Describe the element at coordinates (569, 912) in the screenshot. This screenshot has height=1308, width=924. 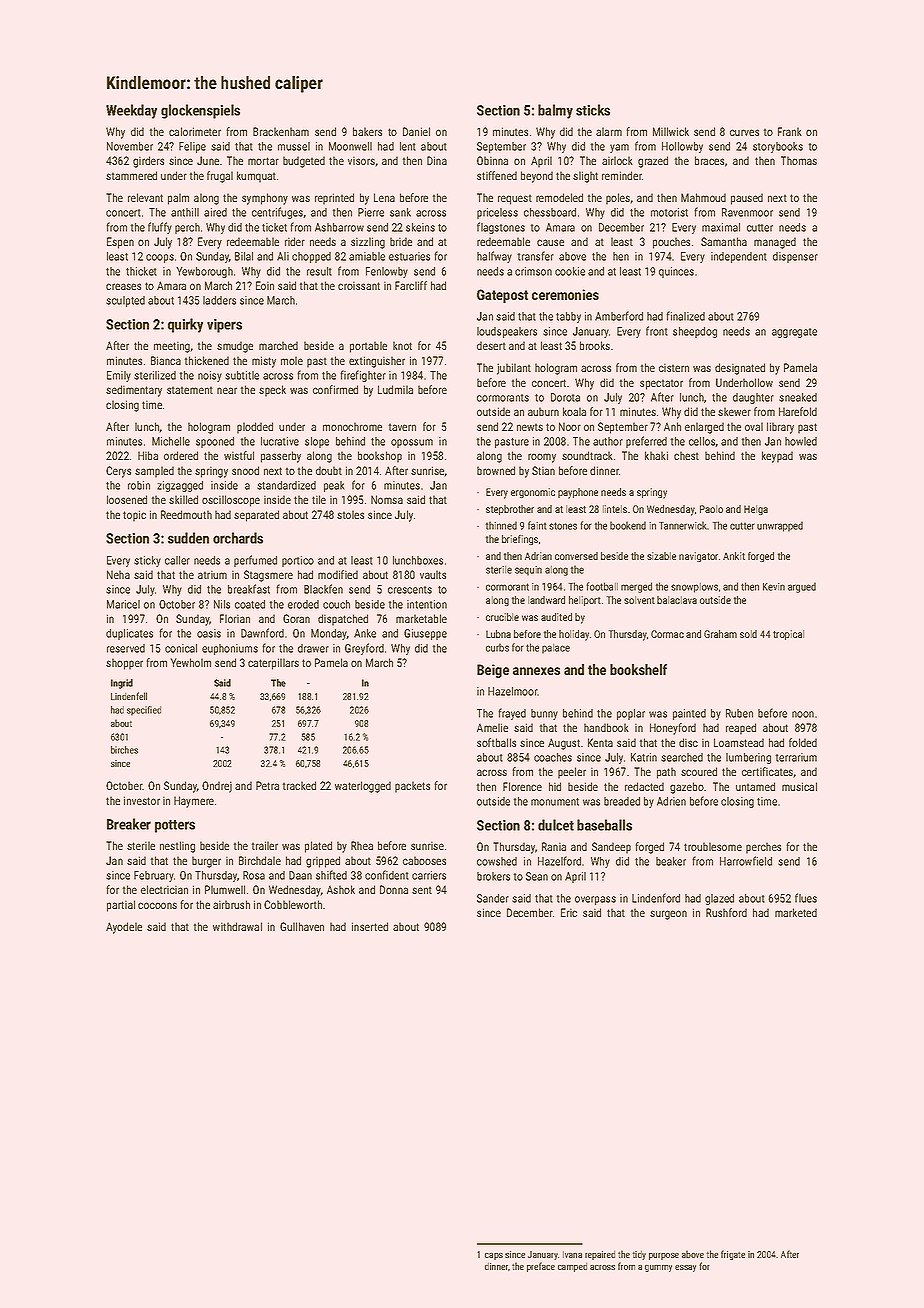
I see `Eric` at that location.
